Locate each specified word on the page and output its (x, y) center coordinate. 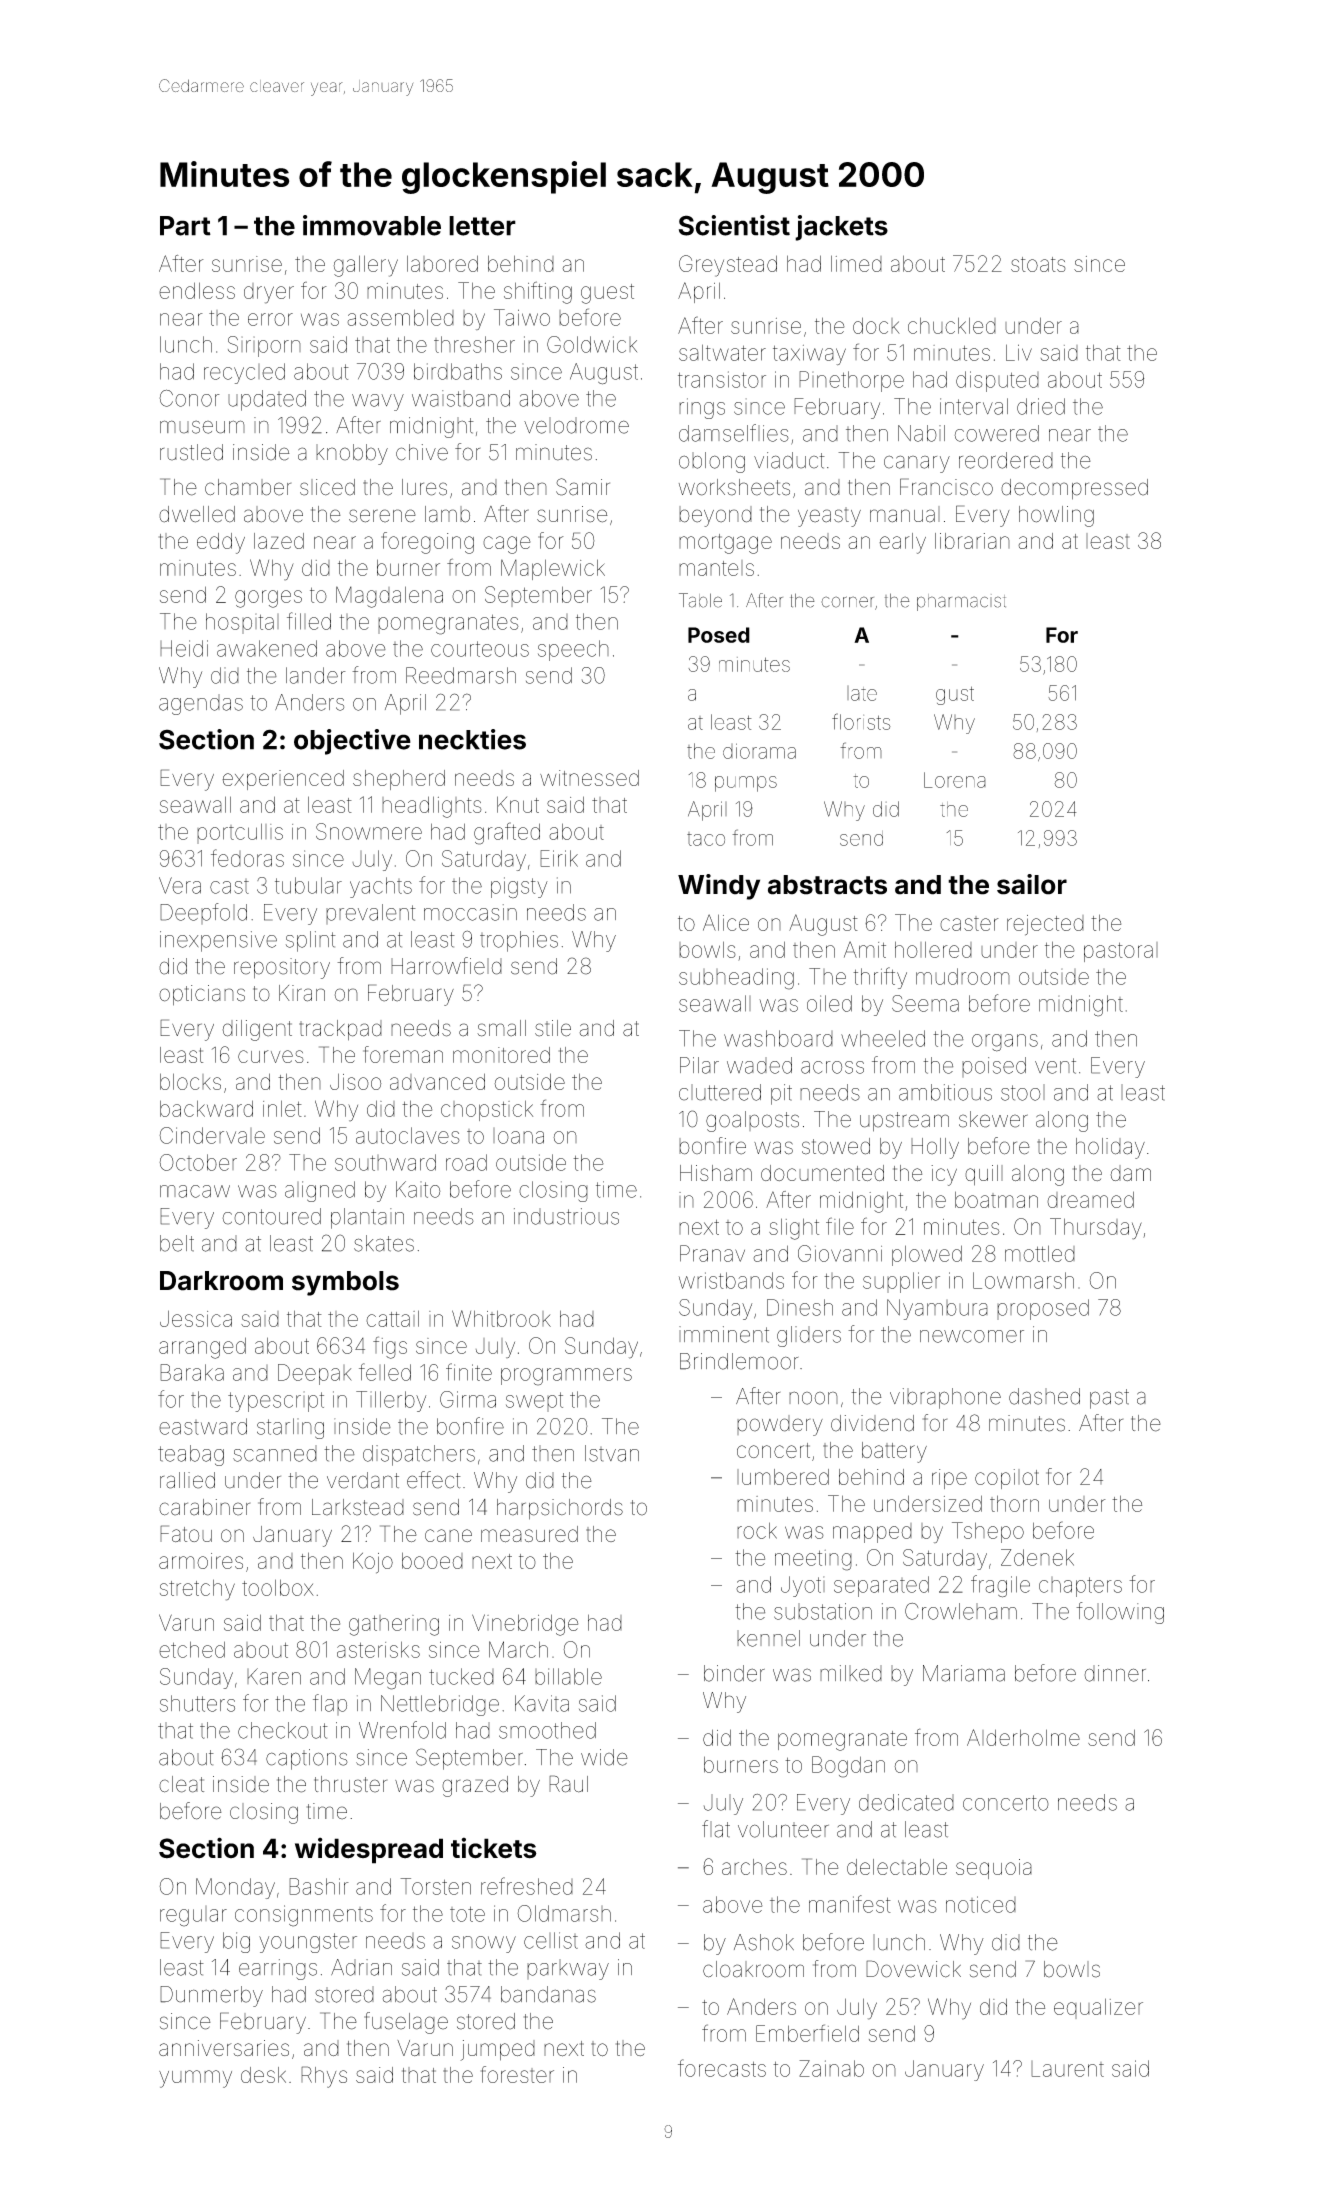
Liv (1019, 352)
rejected (1045, 925)
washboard (778, 1038)
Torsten (435, 1886)
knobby (352, 454)
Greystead (728, 266)
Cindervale (212, 1135)
